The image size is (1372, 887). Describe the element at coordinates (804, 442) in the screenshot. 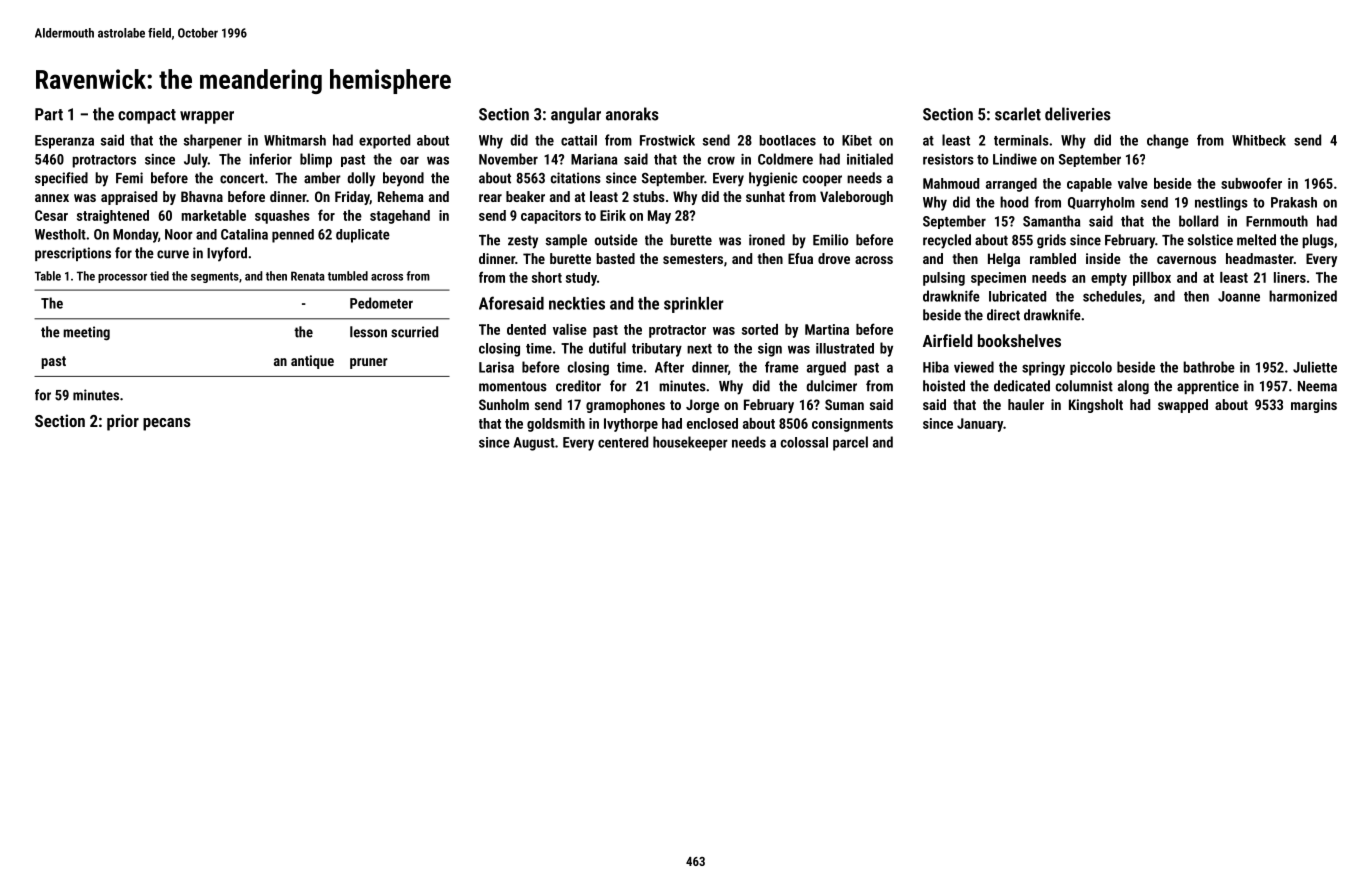

I see `colossal` at that location.
